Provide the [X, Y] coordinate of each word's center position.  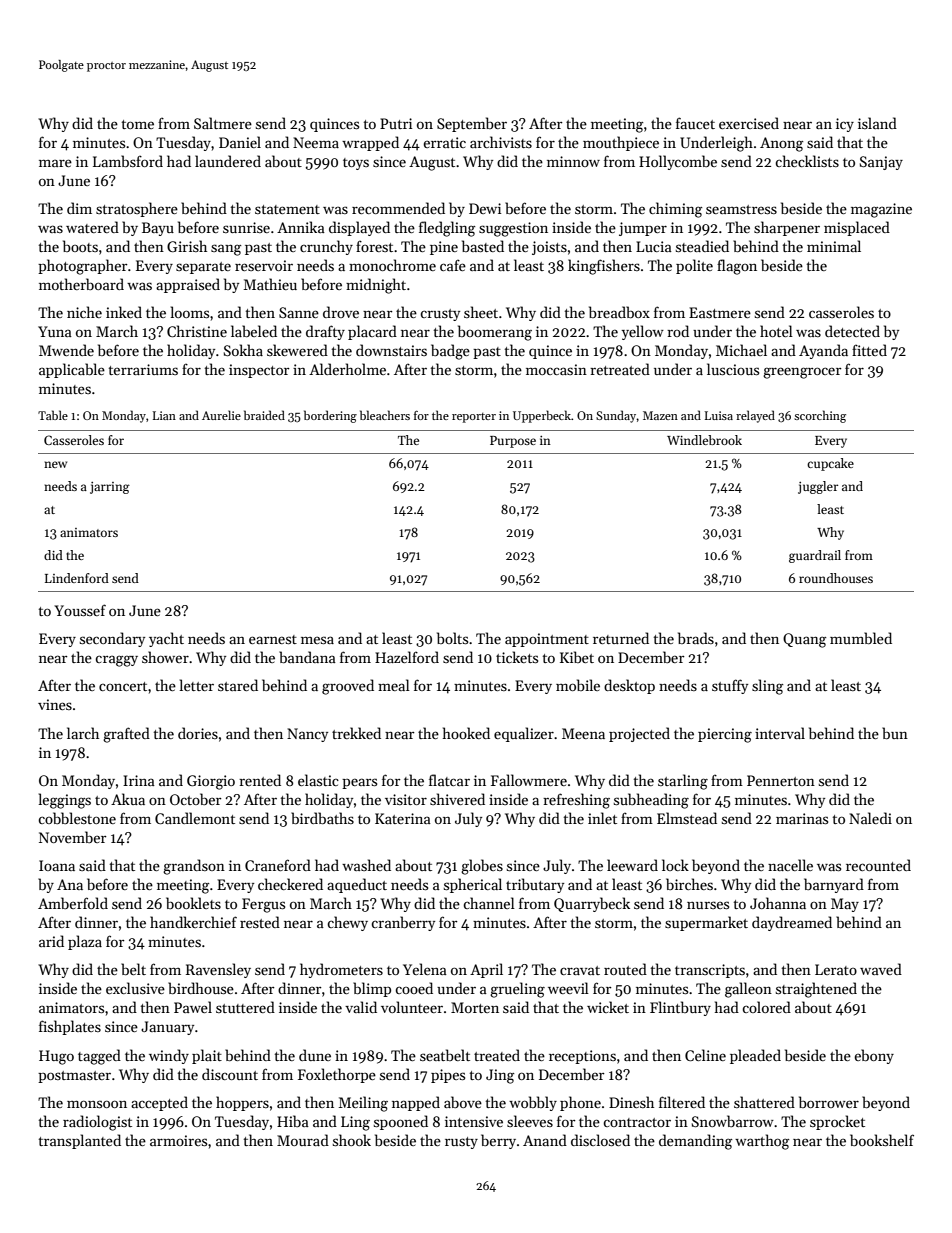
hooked [466, 733]
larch [83, 733]
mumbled [861, 638]
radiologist [97, 1123]
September [472, 124]
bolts [452, 638]
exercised [749, 123]
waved [881, 969]
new [55, 464]
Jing [500, 1076]
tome [137, 124]
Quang [805, 640]
